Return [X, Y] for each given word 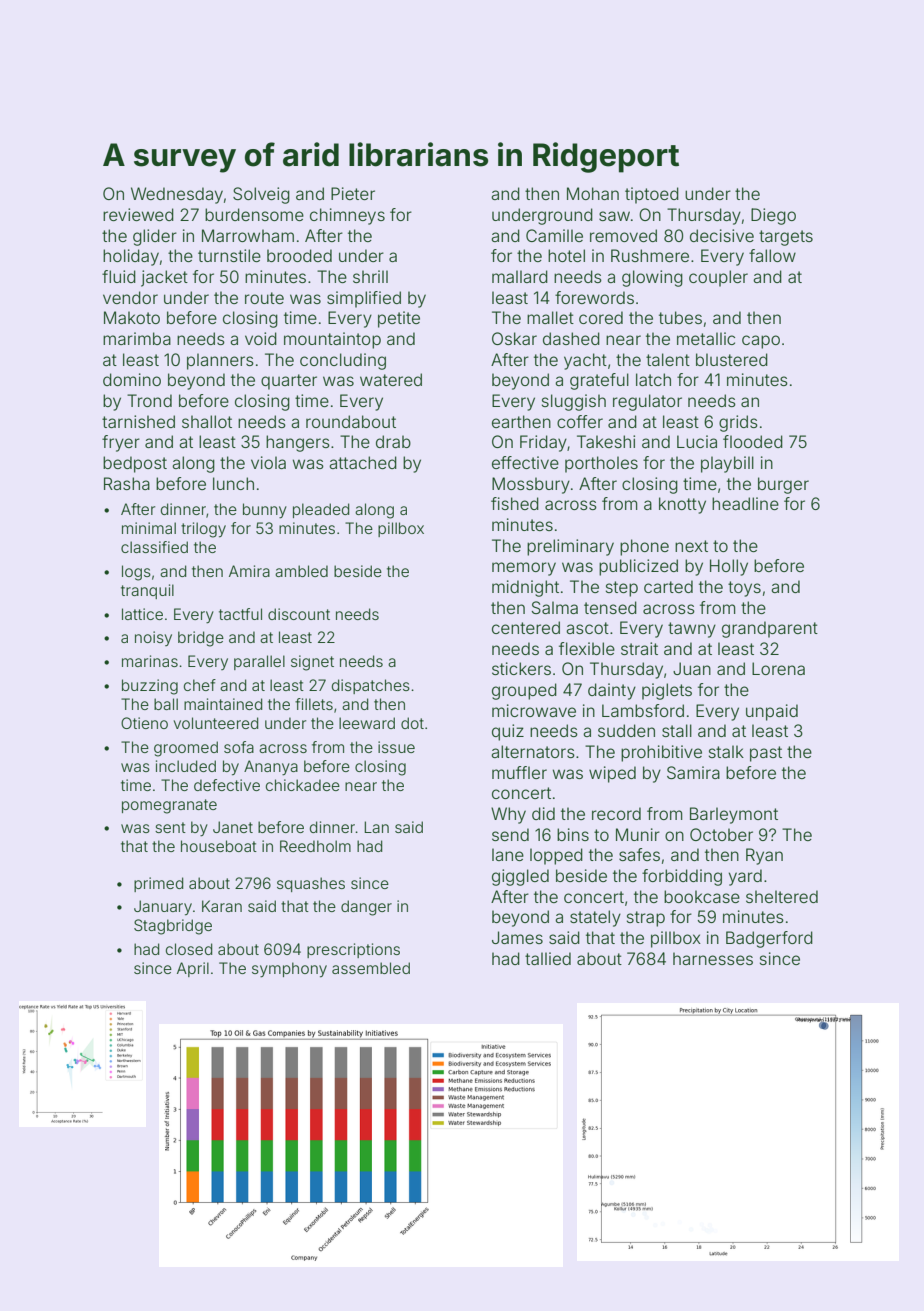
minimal [149, 528]
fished [515, 503]
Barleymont [734, 815]
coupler [718, 278]
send [510, 834]
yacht [585, 361]
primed [158, 884]
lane [508, 854]
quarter [289, 382]
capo [761, 342]
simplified [364, 299]
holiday [131, 257]
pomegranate [169, 806]
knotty [682, 505]
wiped [612, 774]
